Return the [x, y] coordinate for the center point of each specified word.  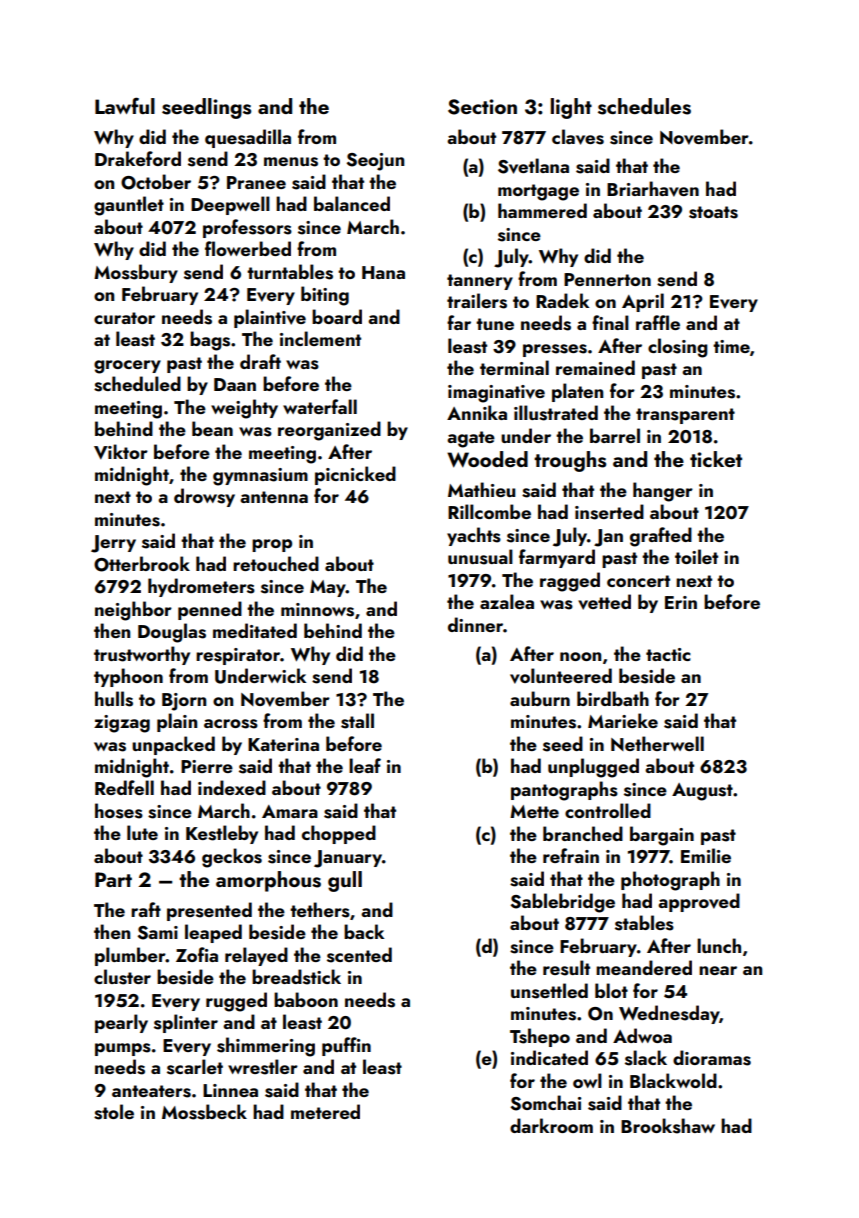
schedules [644, 106]
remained [595, 367]
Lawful [125, 105]
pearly [121, 1023]
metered [325, 1111]
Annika [477, 412]
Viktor [121, 452]
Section [482, 107]
